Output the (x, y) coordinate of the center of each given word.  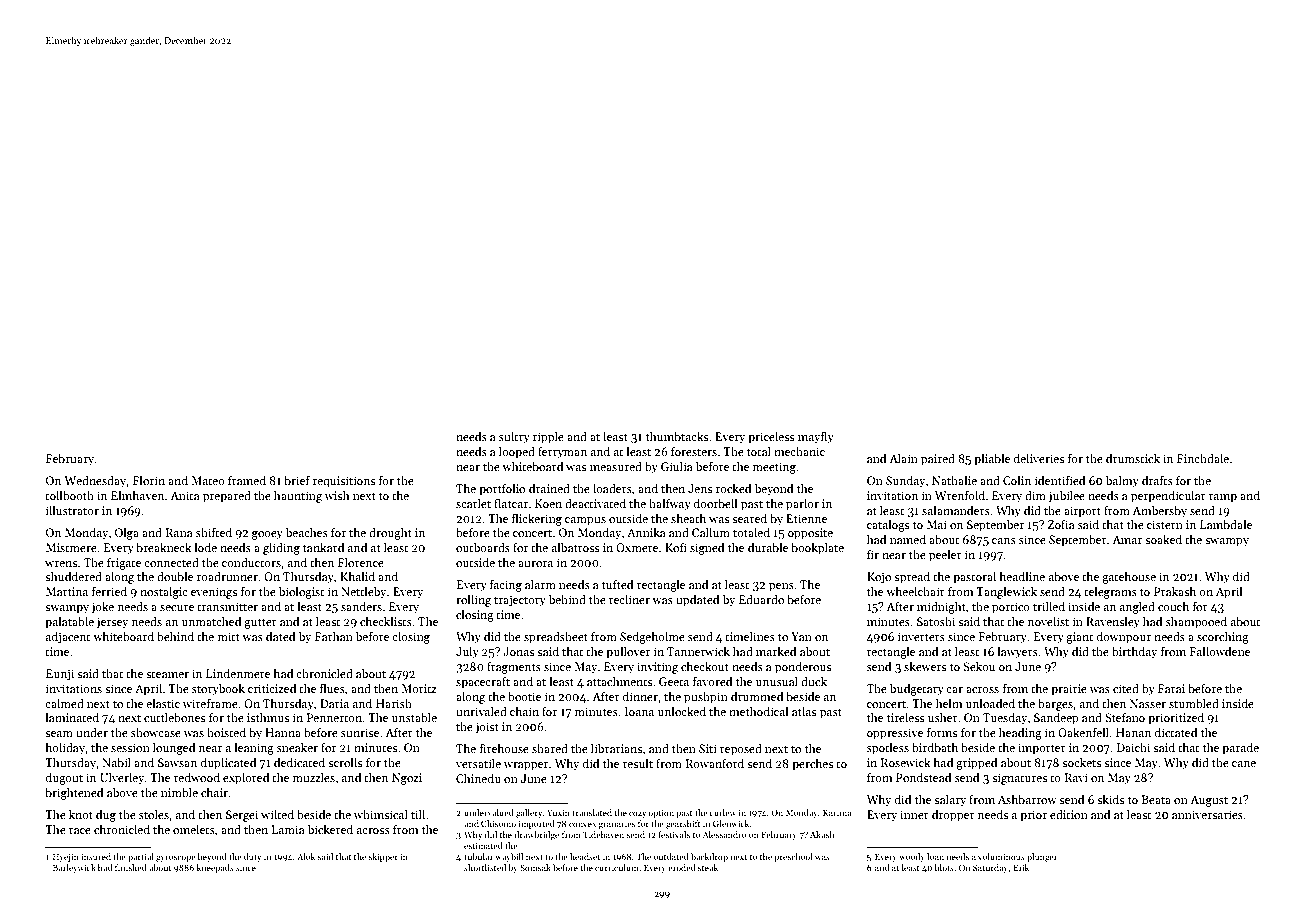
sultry (514, 437)
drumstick (1133, 458)
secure (177, 608)
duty (252, 857)
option (661, 813)
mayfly (816, 437)
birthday (1135, 652)
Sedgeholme (652, 637)
